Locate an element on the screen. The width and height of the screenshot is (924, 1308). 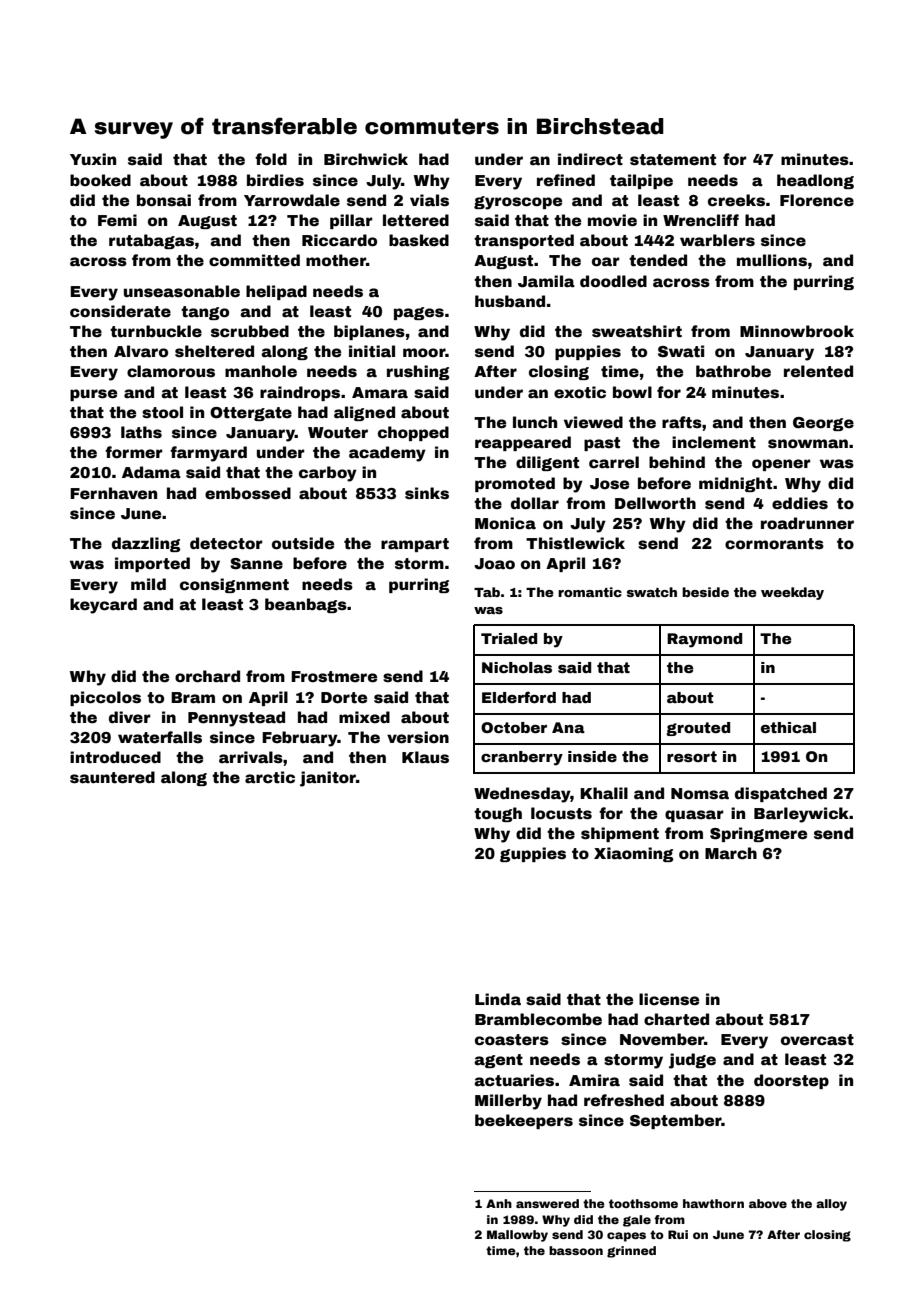
Barleywick is located at coordinates (801, 815).
